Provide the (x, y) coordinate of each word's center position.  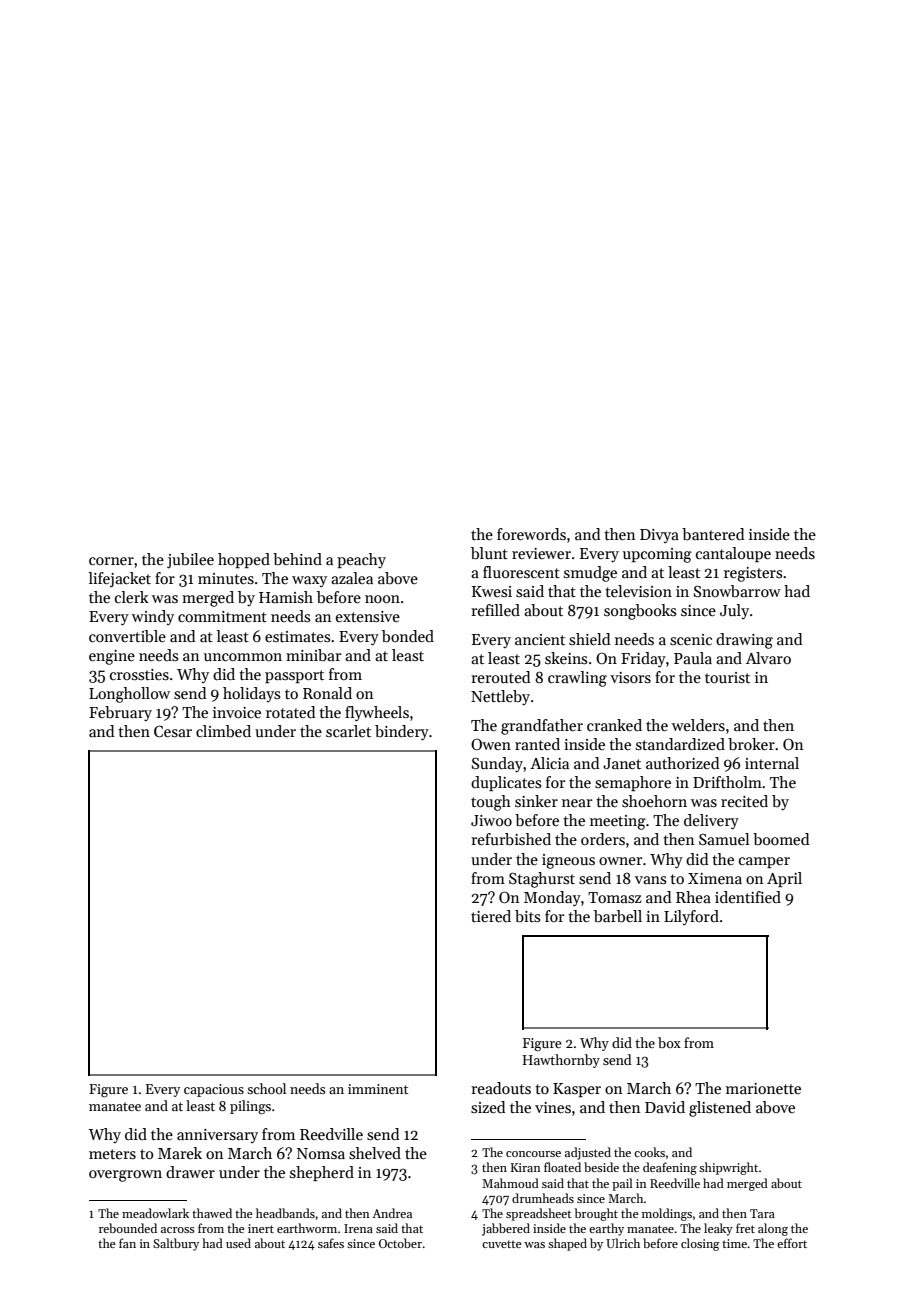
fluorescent (521, 572)
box (669, 1042)
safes (331, 1243)
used (238, 1243)
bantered (713, 534)
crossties (139, 674)
